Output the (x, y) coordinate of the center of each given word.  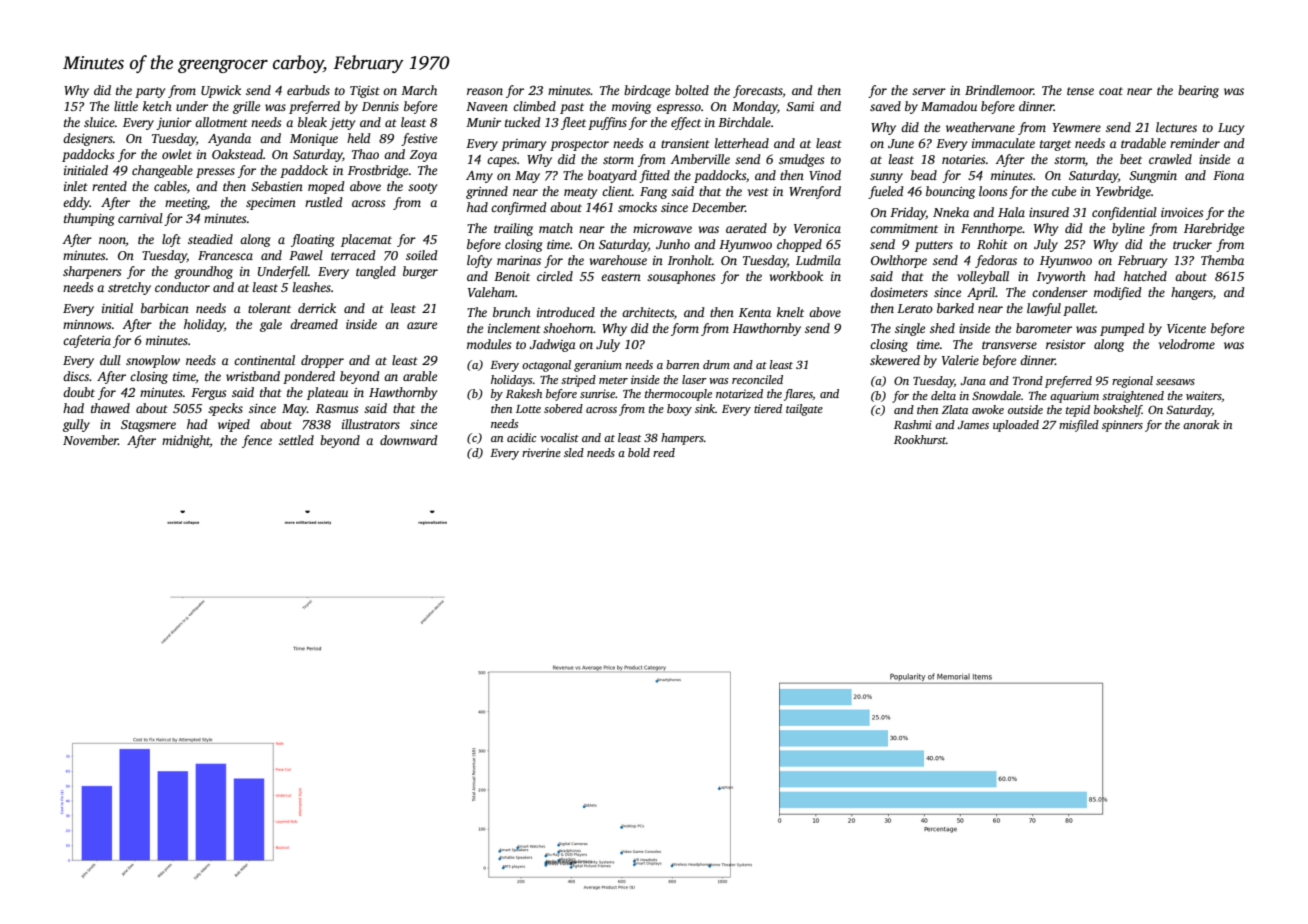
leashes (312, 287)
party (150, 92)
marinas (519, 260)
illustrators (371, 424)
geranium (598, 366)
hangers (1192, 293)
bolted (692, 90)
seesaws (1175, 382)
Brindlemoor (999, 90)
